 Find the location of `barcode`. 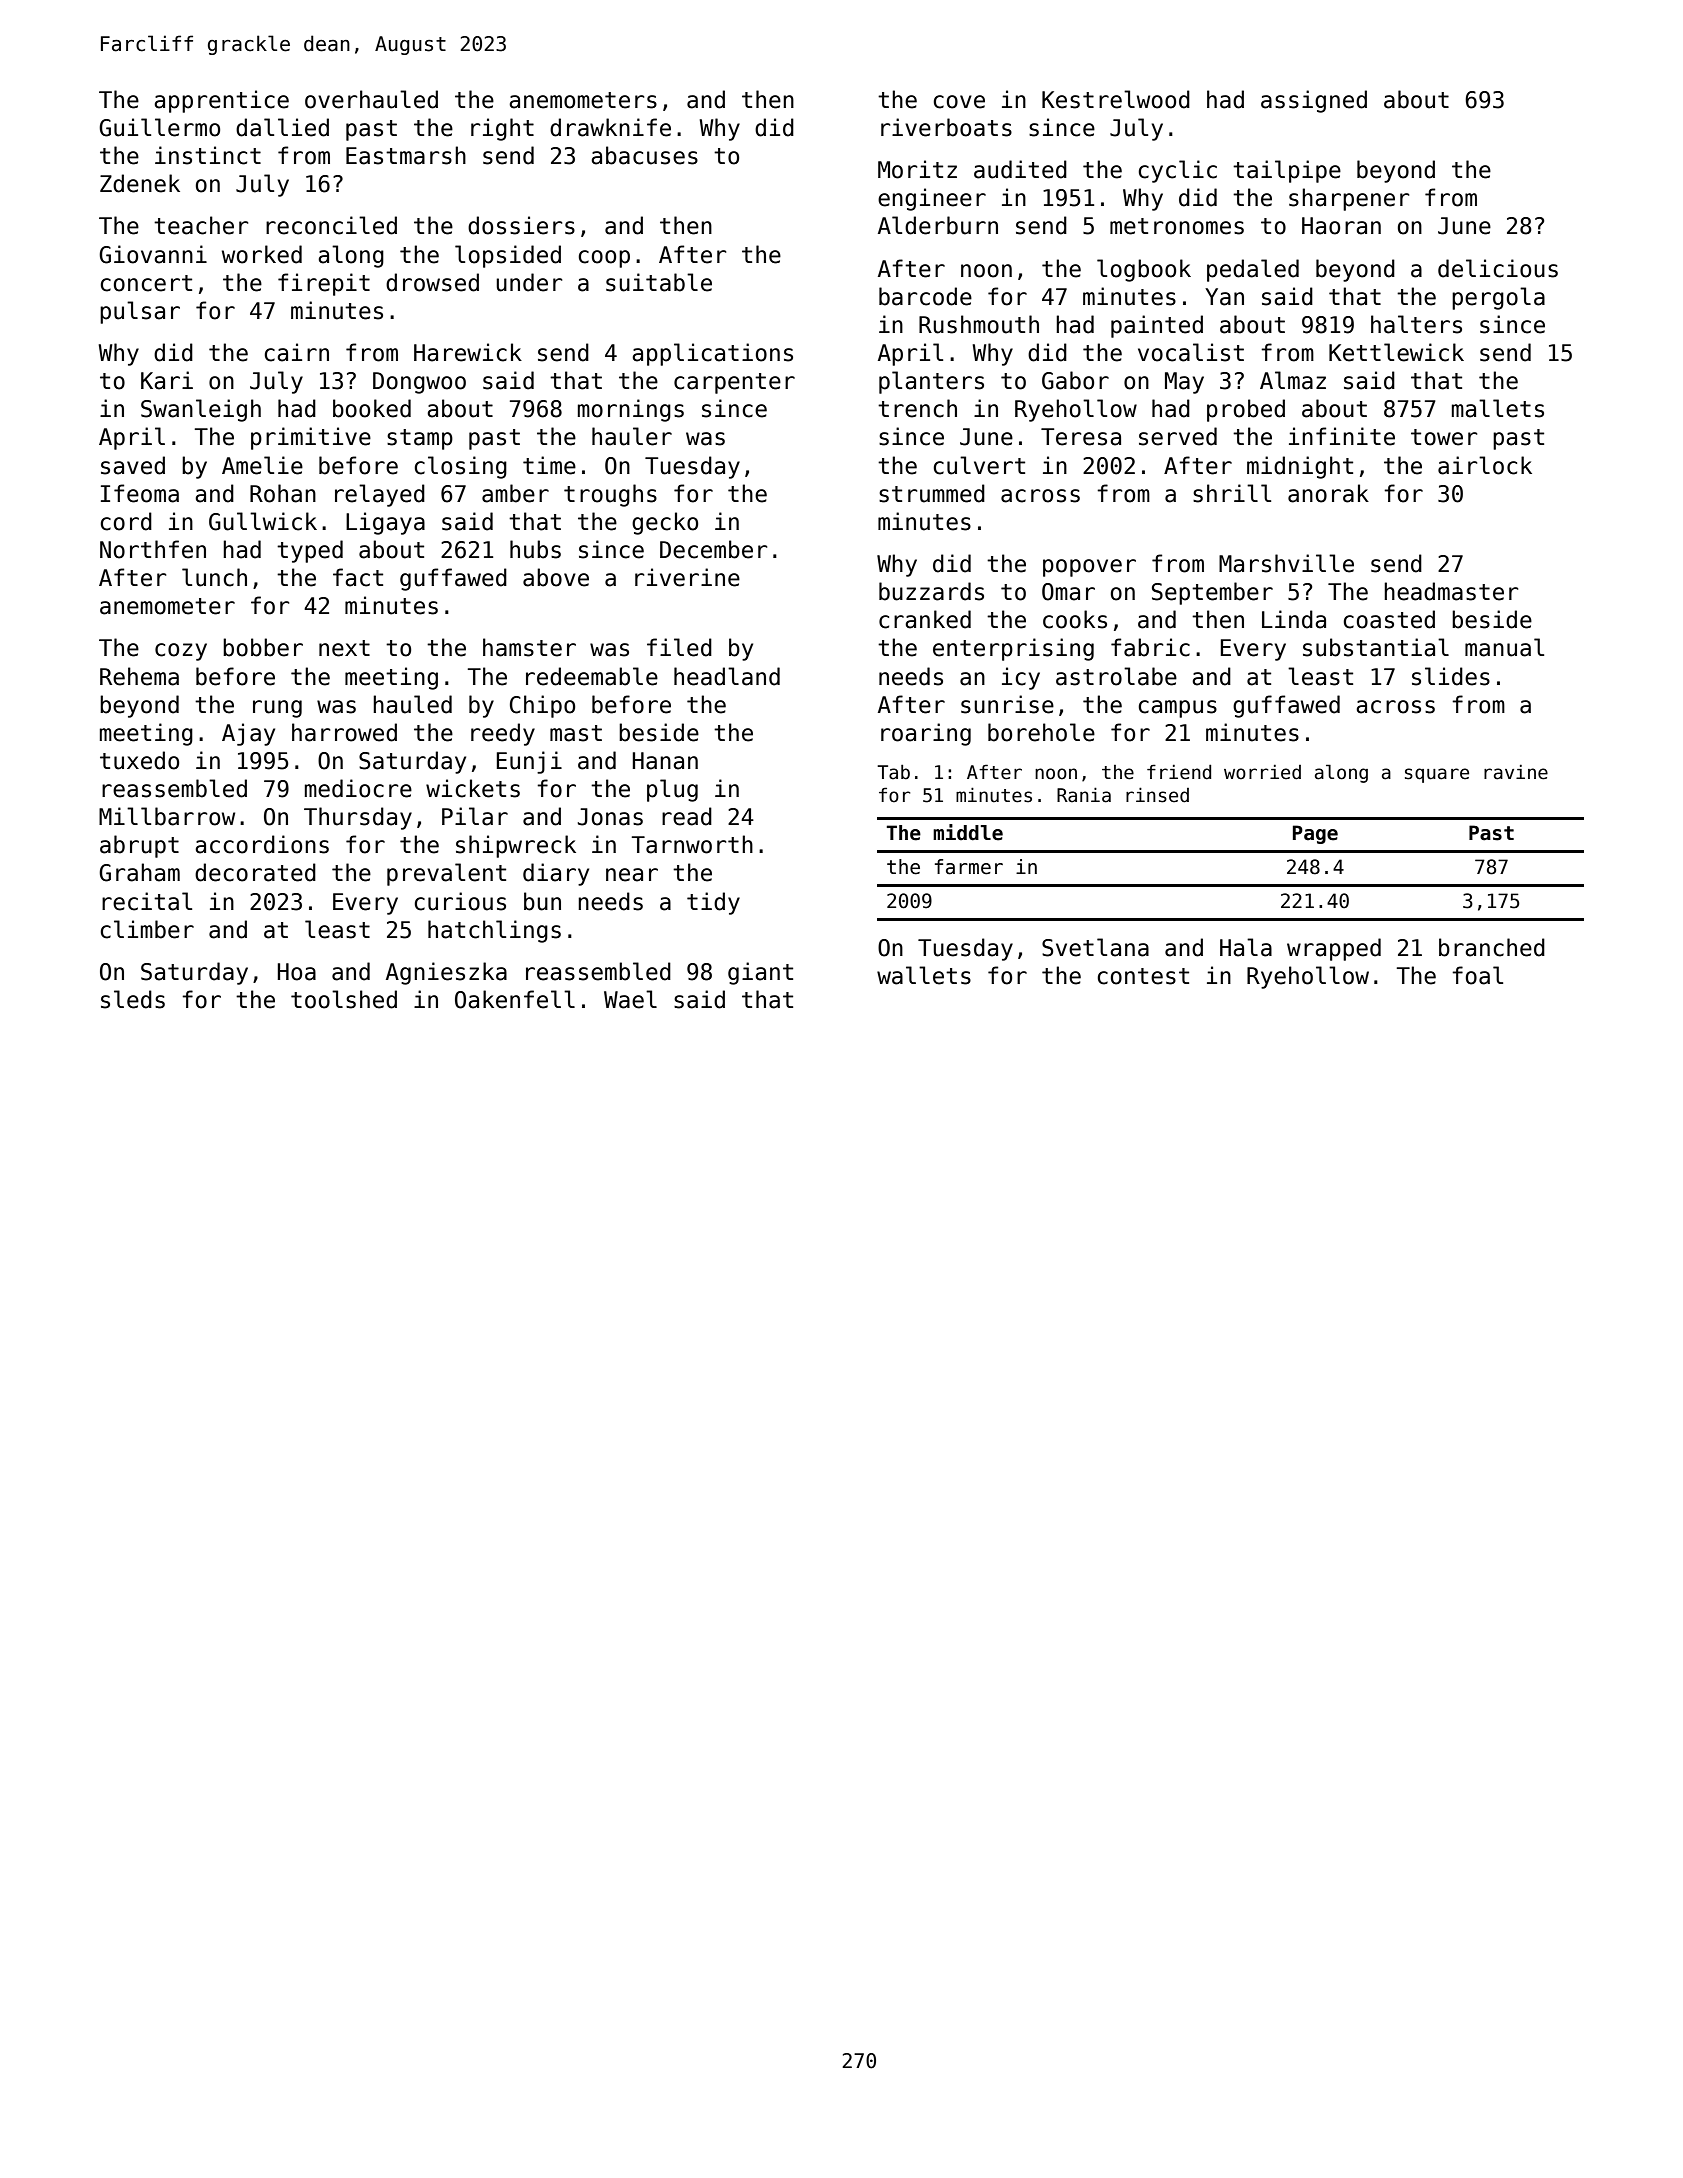

barcode is located at coordinates (925, 296).
